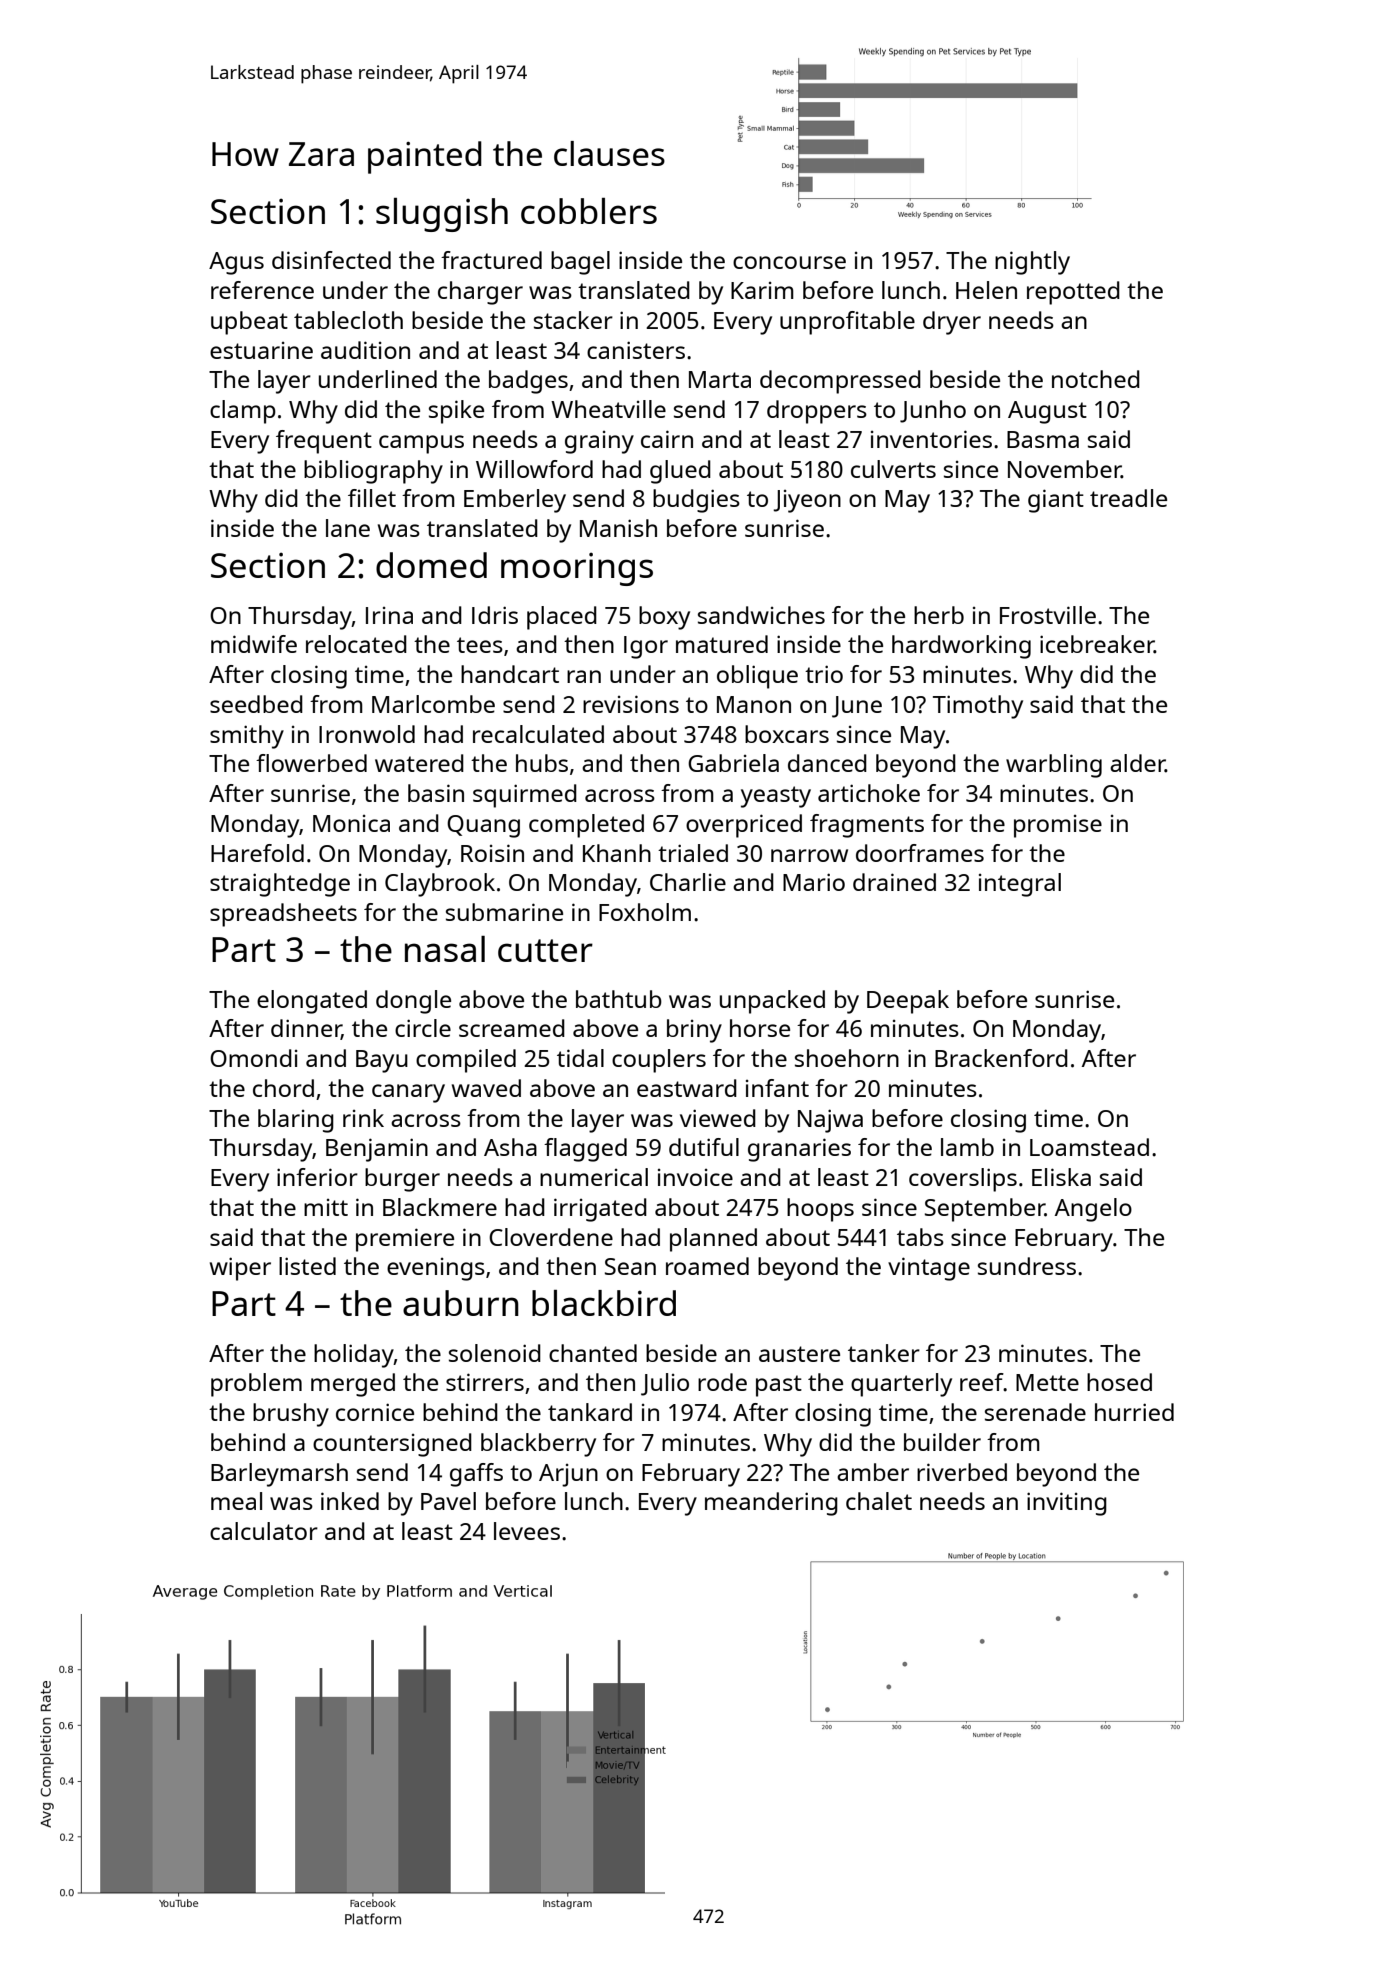  I want to click on disinfected, so click(331, 260).
